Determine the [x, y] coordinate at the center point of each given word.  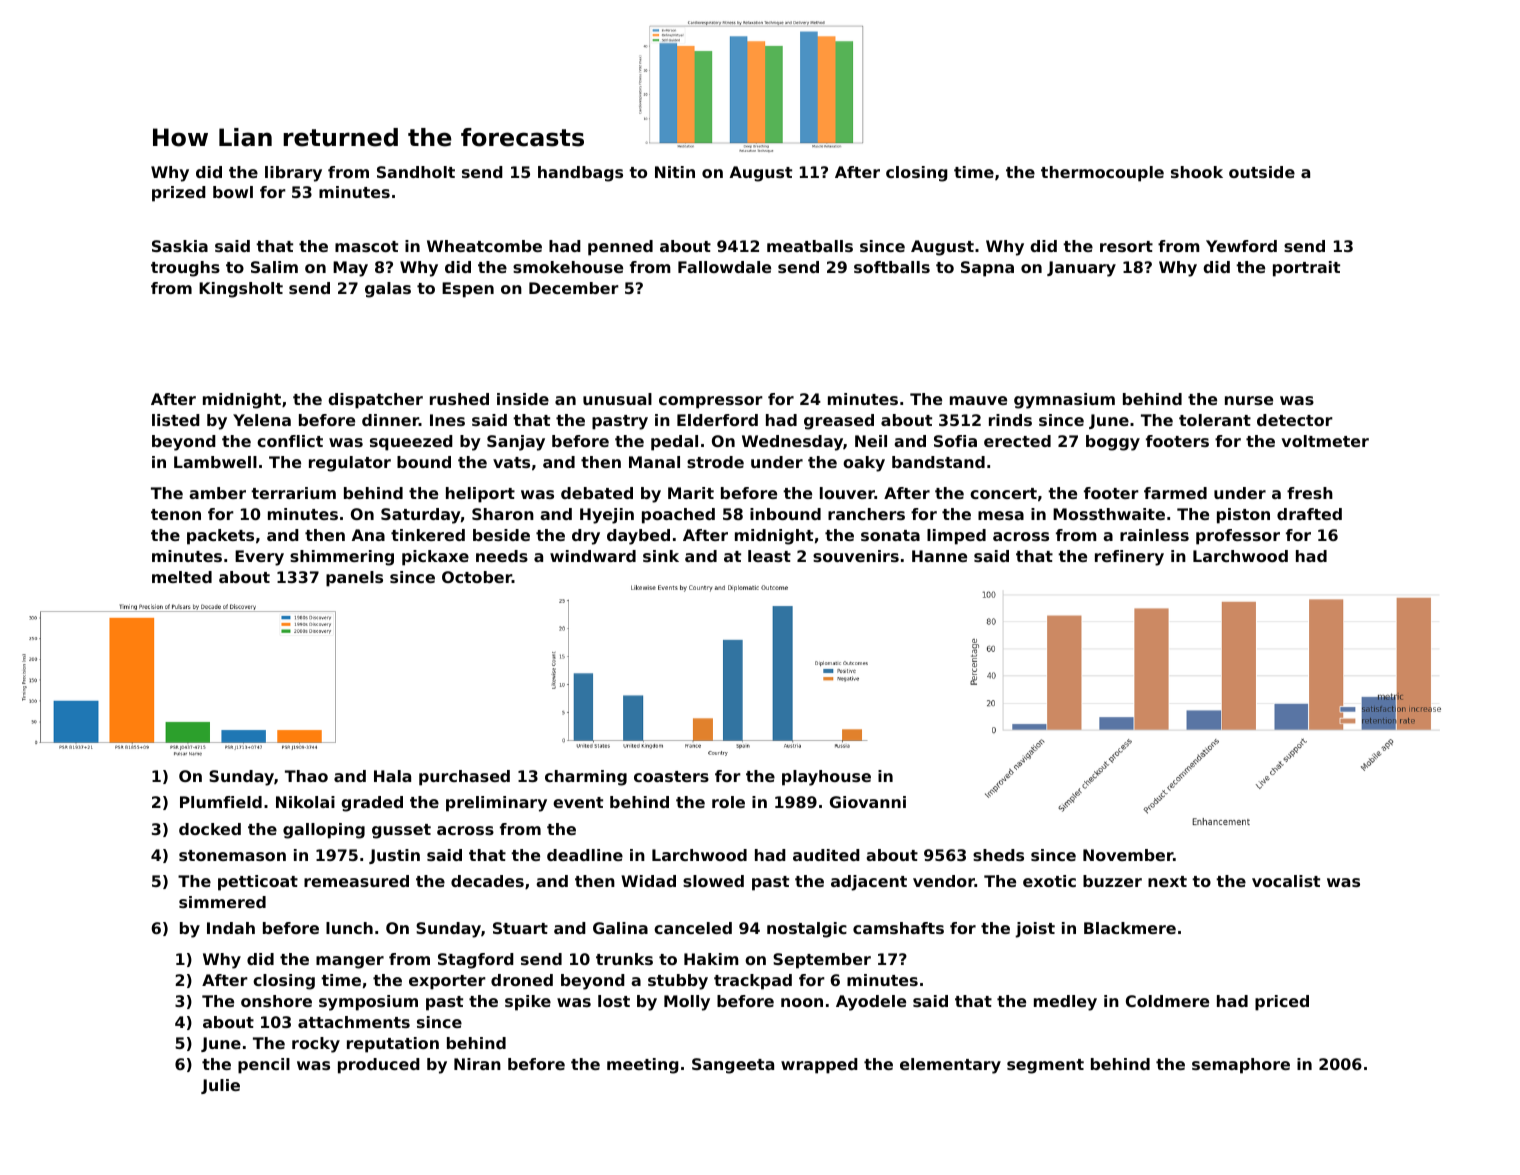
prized [179, 194]
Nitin [675, 172]
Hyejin [607, 516]
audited [826, 855]
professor [1238, 537]
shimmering [342, 558]
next [1167, 881]
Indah [231, 928]
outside [1262, 172]
